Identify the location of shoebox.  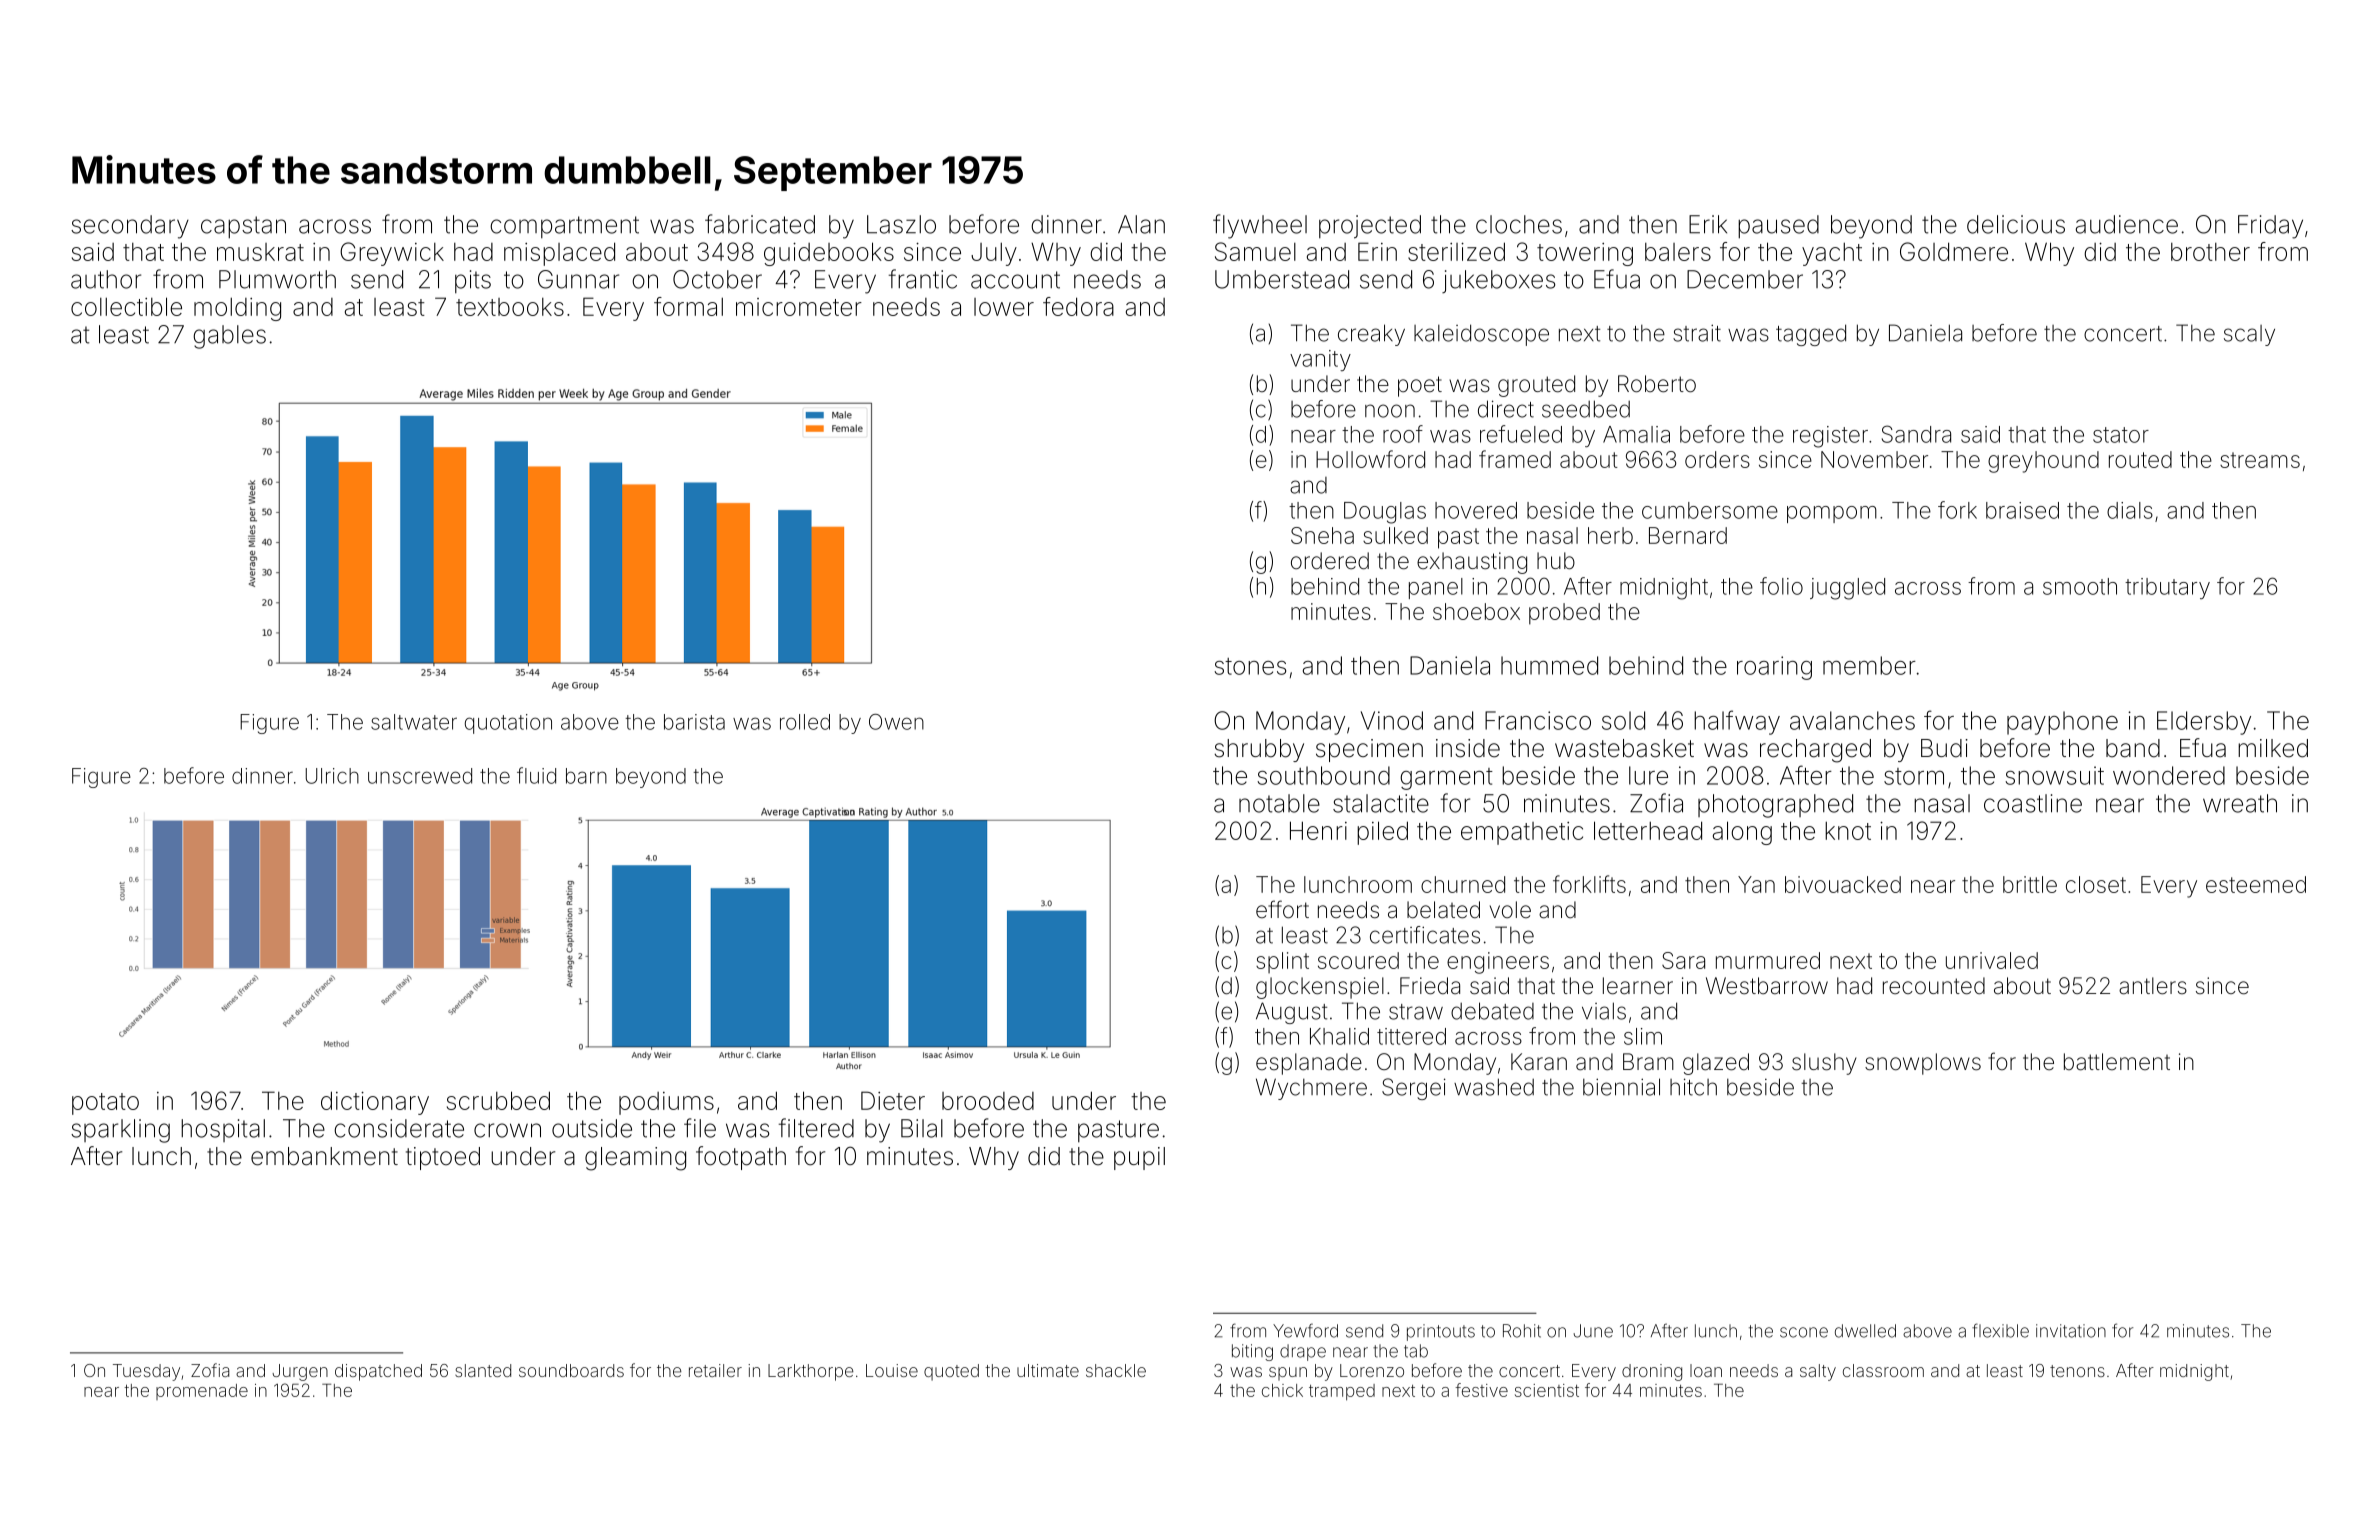
(1476, 611).
